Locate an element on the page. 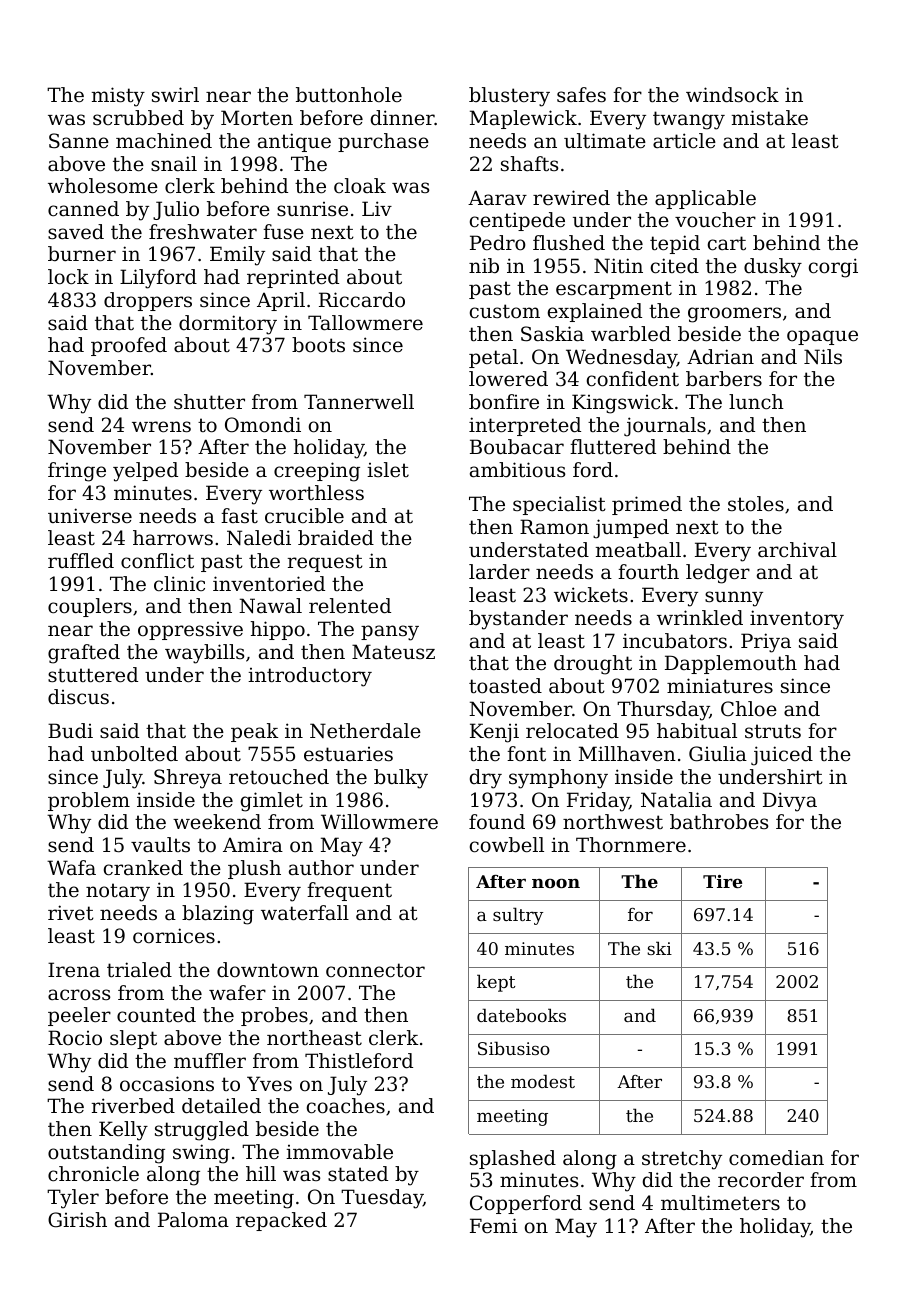 Image resolution: width=908 pixels, height=1316 pixels. kept is located at coordinates (496, 983).
